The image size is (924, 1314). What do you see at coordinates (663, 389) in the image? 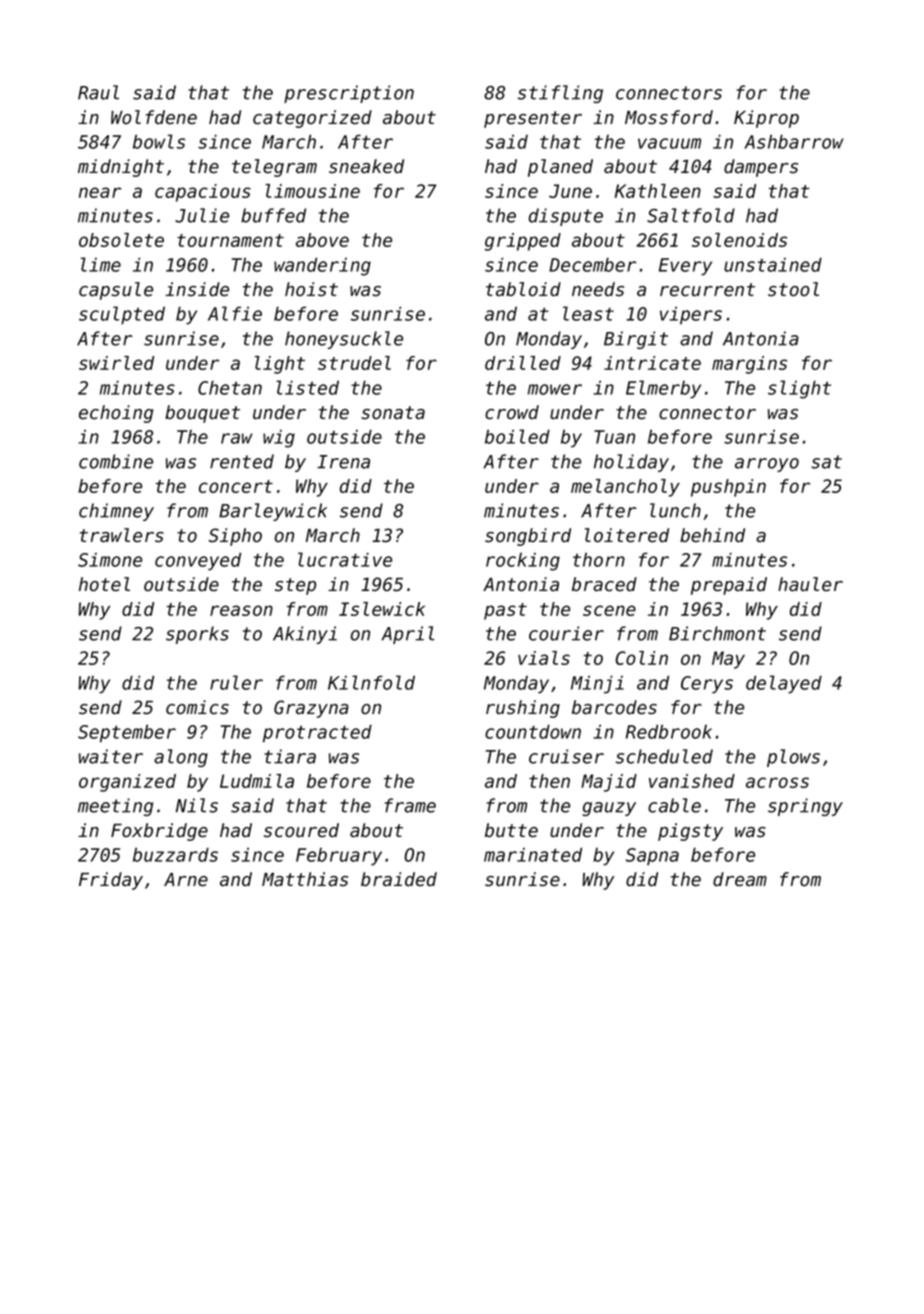
I see `Elmerby` at bounding box center [663, 389].
